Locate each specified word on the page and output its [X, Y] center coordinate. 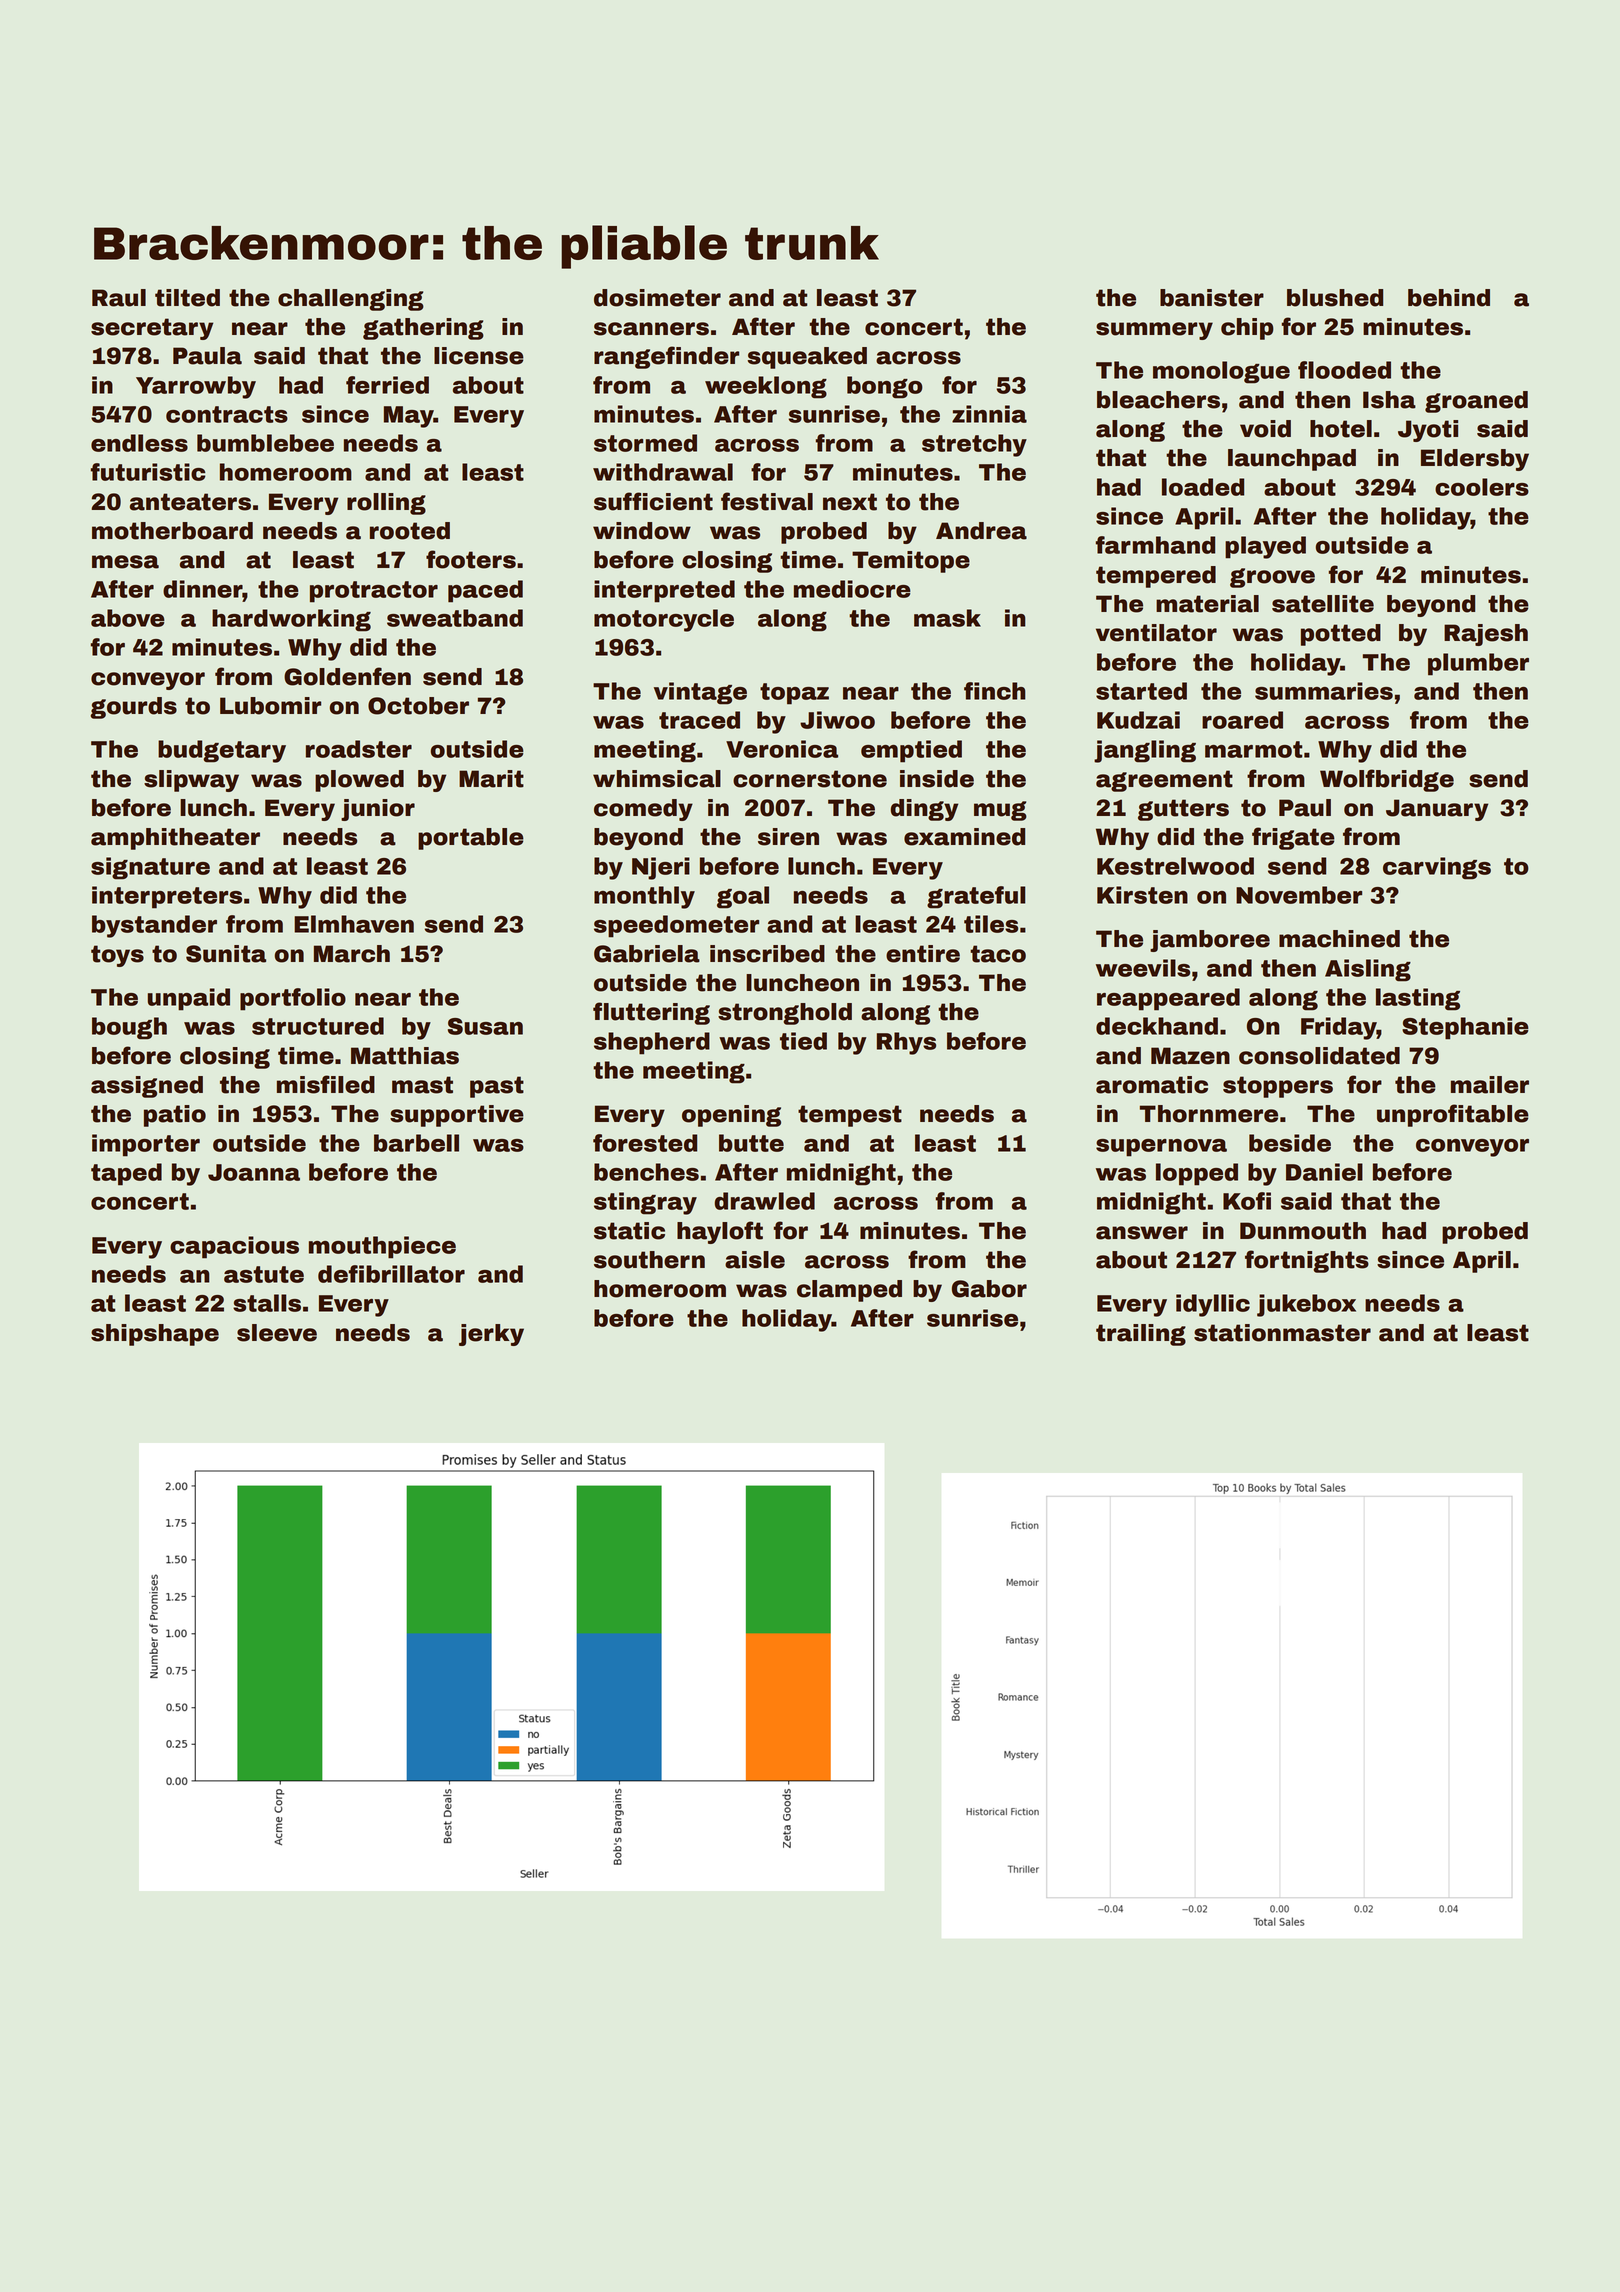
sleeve [277, 1333]
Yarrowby [196, 387]
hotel [1341, 429]
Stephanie [1465, 1028]
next [850, 502]
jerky [491, 1335]
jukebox [1306, 1305]
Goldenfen [347, 676]
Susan [485, 1026]
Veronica [782, 749]
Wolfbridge [1387, 780]
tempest [850, 1116]
